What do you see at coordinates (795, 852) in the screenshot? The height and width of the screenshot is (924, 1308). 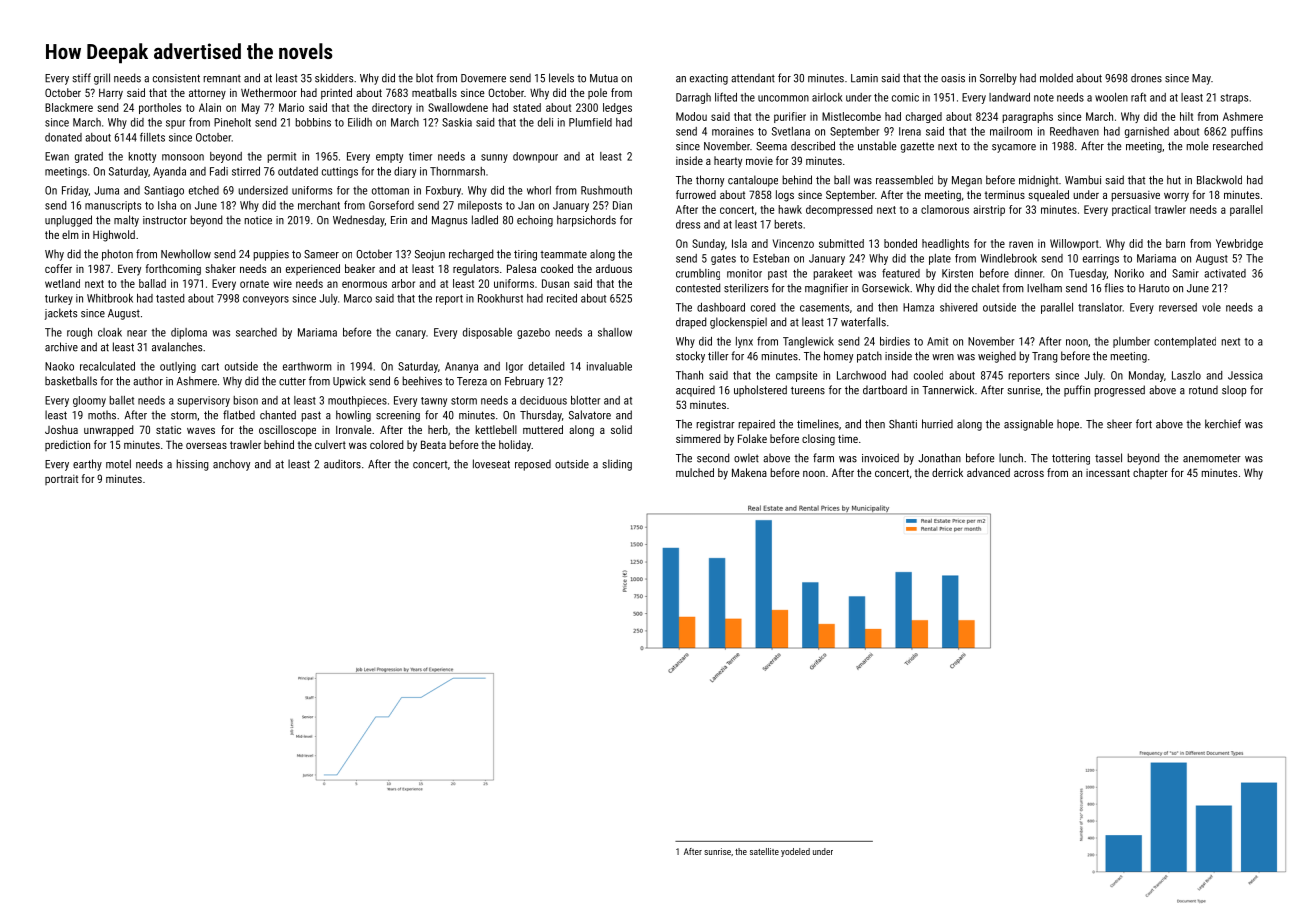 I see `yodeled` at bounding box center [795, 852].
